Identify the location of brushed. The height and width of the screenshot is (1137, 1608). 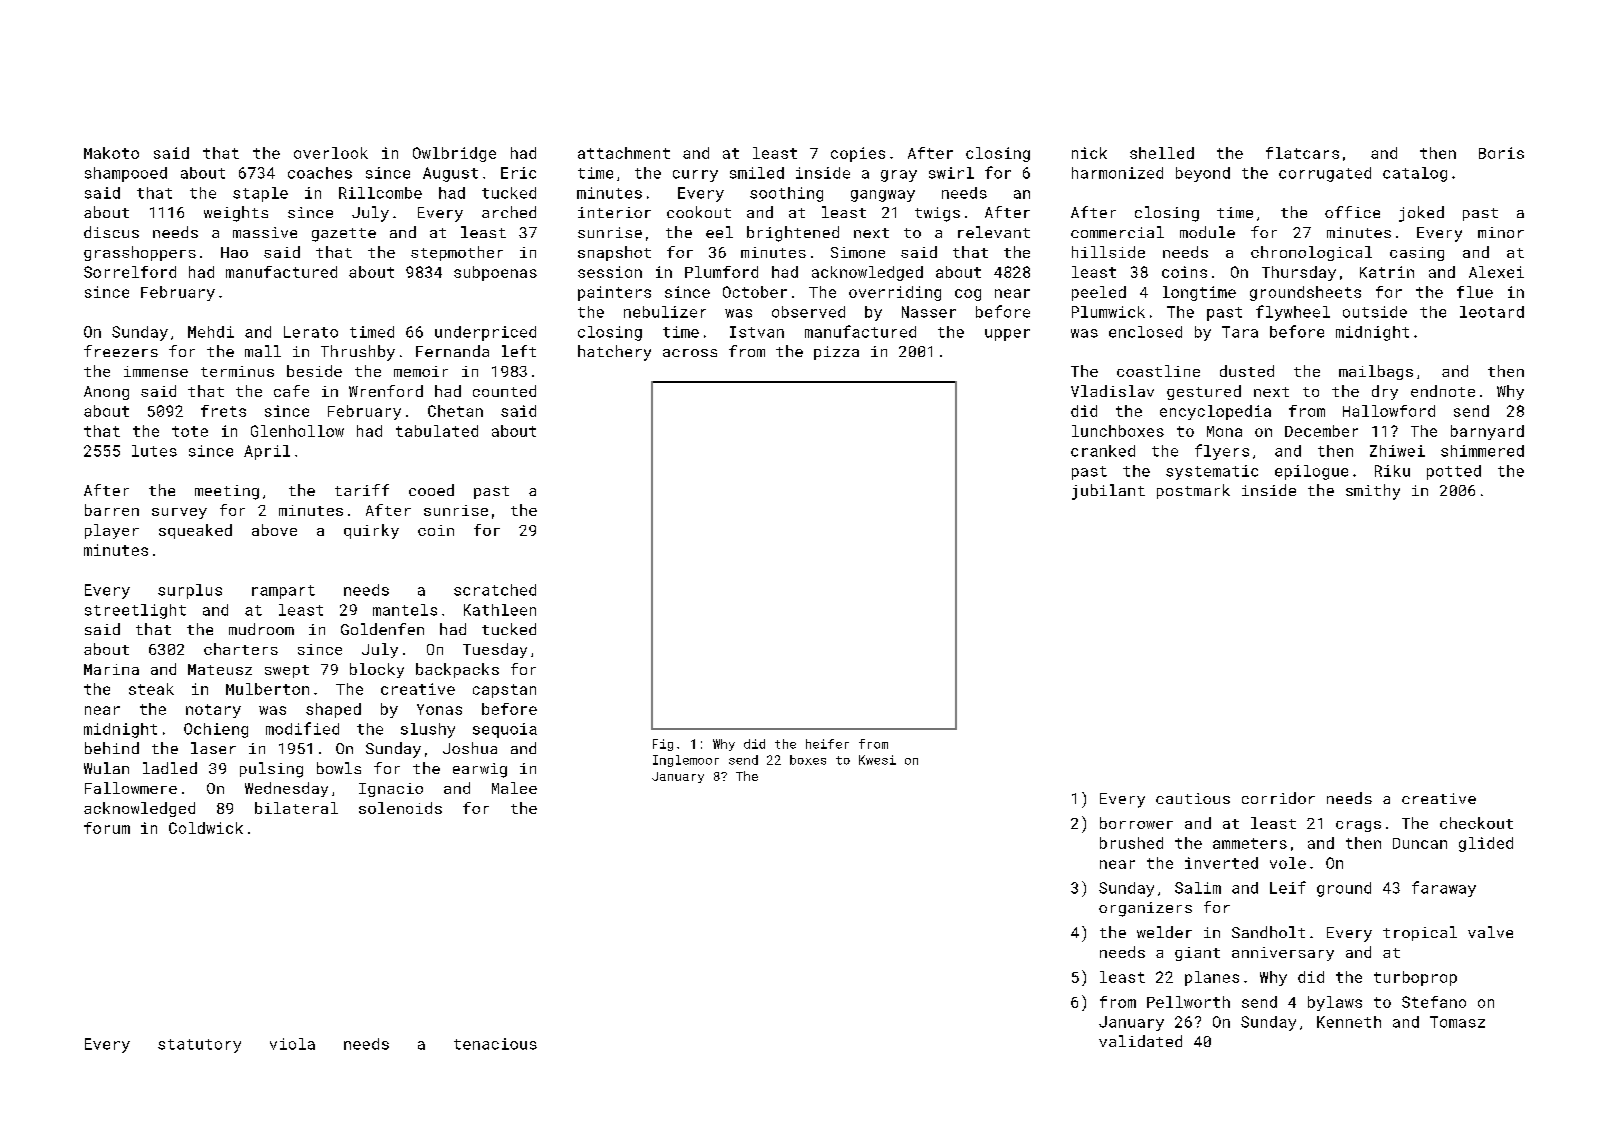
(1131, 843).
